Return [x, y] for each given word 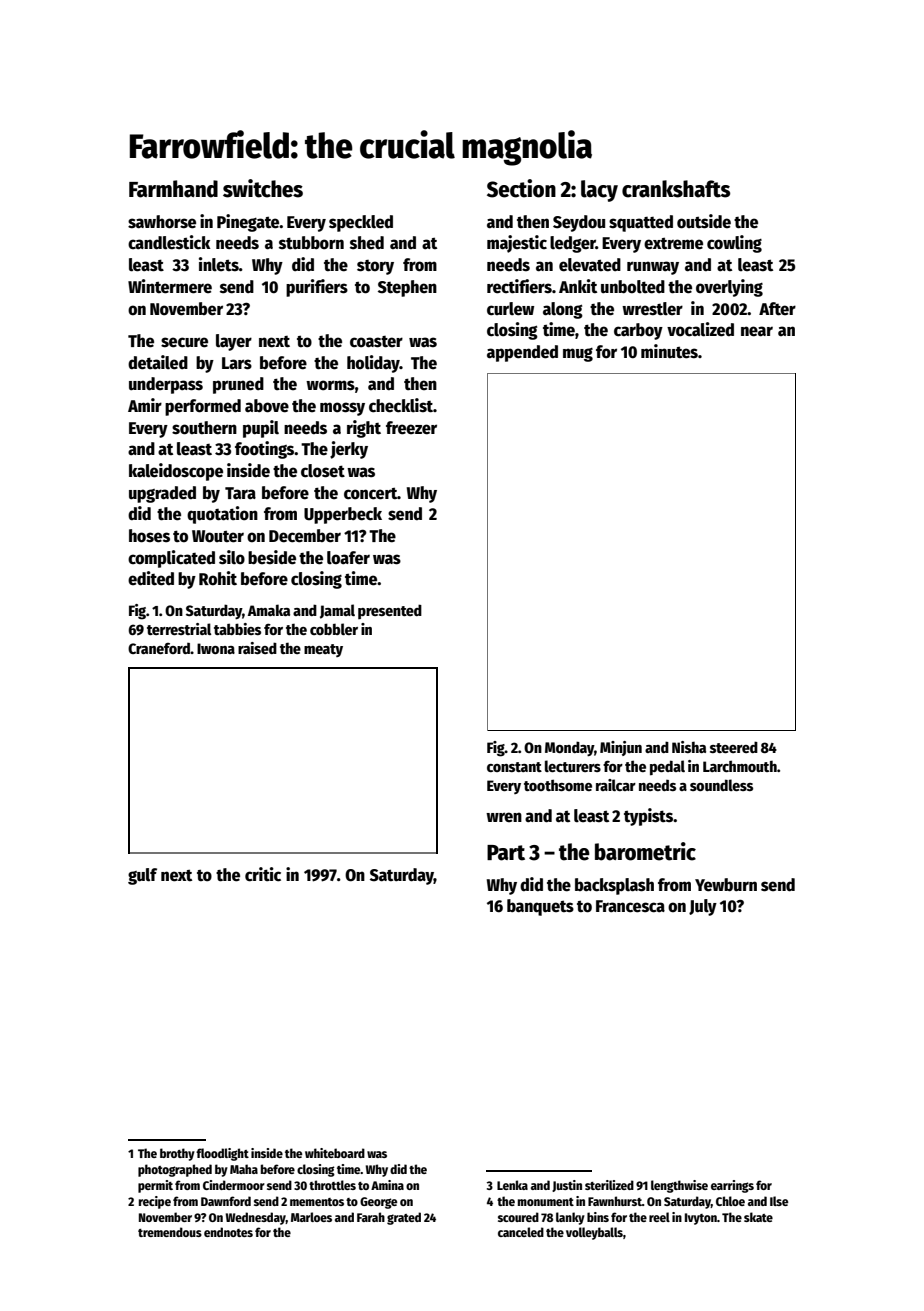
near [757, 331]
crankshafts [676, 189]
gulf [142, 876]
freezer [411, 428]
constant [514, 767]
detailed [158, 362]
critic [263, 874]
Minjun [621, 748]
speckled [361, 223]
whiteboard [335, 1153]
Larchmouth [740, 766]
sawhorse [162, 222]
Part [506, 853]
